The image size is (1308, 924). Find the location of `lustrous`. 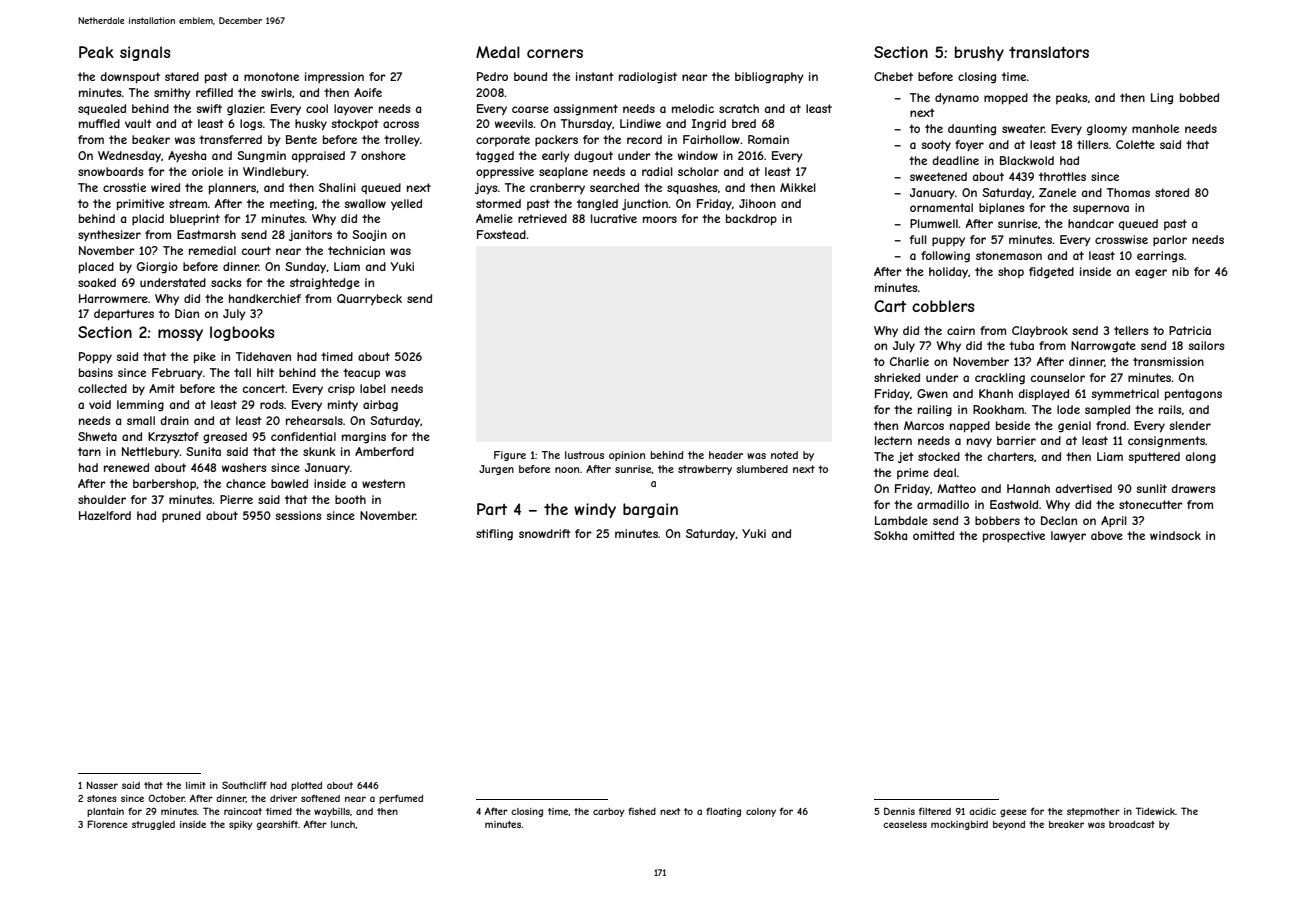

lustrous is located at coordinates (584, 455).
